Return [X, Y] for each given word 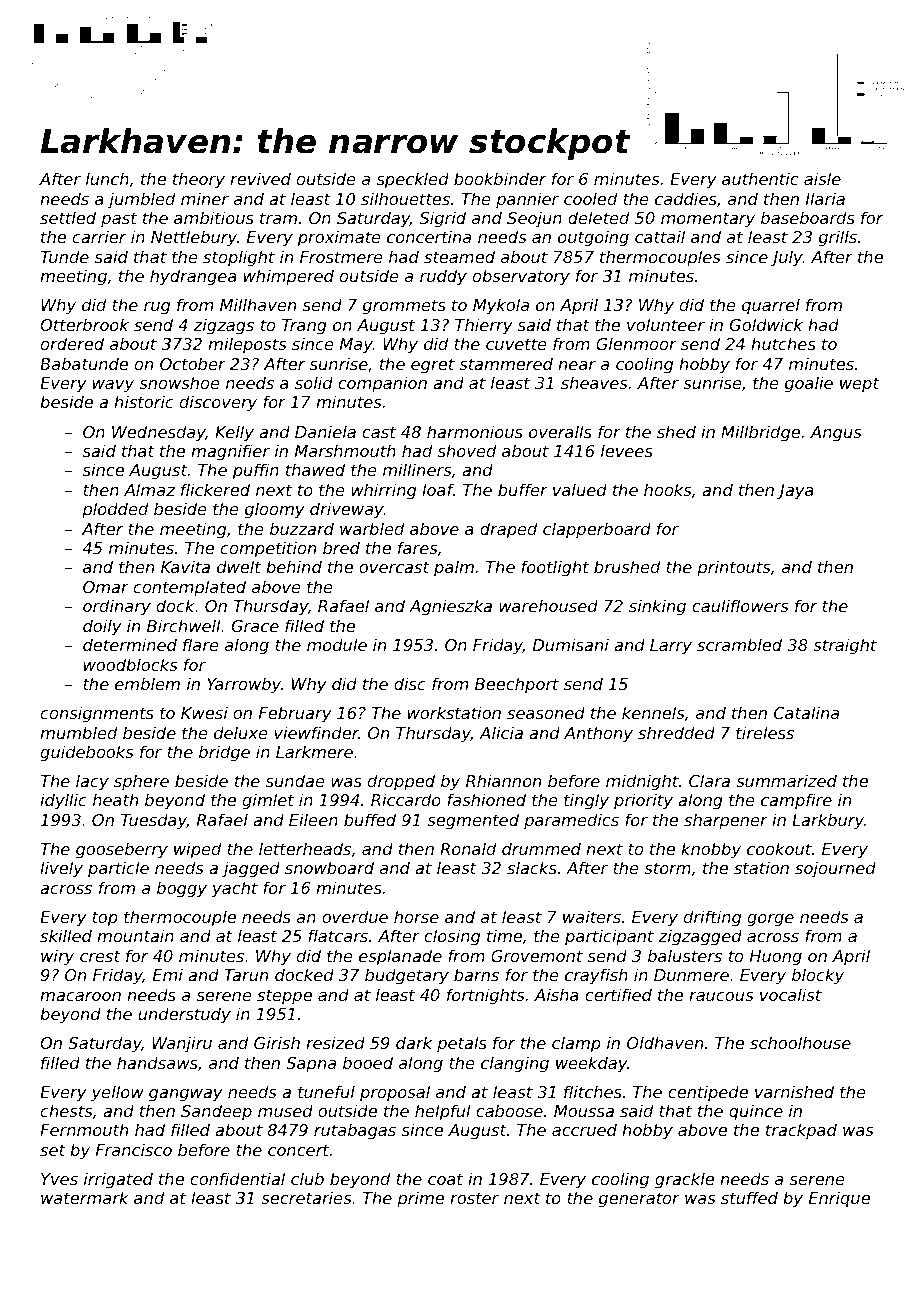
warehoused [548, 605]
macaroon [80, 996]
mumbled [78, 732]
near [577, 365]
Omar [106, 587]
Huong [776, 958]
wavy [113, 386]
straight [845, 646]
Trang [304, 327]
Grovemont [537, 956]
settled [68, 217]
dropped [401, 782]
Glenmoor [636, 343]
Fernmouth [84, 1129]
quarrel [771, 306]
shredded [676, 732]
